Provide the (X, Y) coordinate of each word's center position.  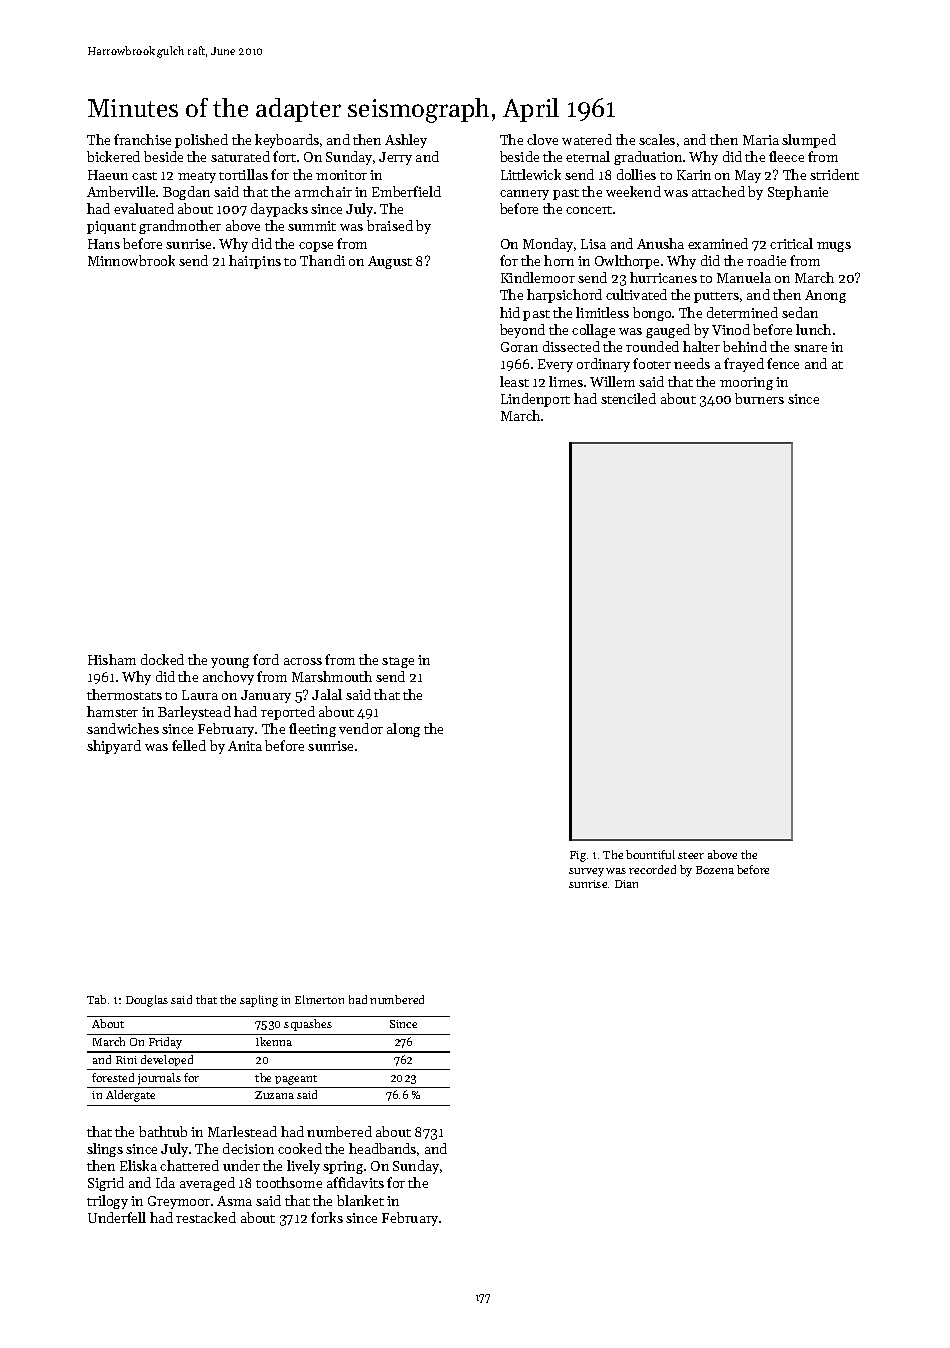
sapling (259, 1001)
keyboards (287, 141)
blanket (360, 1200)
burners (759, 398)
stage (398, 662)
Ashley (406, 141)
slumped (809, 141)
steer (691, 855)
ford (266, 659)
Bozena (715, 870)
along (403, 730)
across (303, 661)
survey (586, 872)
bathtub (163, 1131)
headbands (382, 1148)
